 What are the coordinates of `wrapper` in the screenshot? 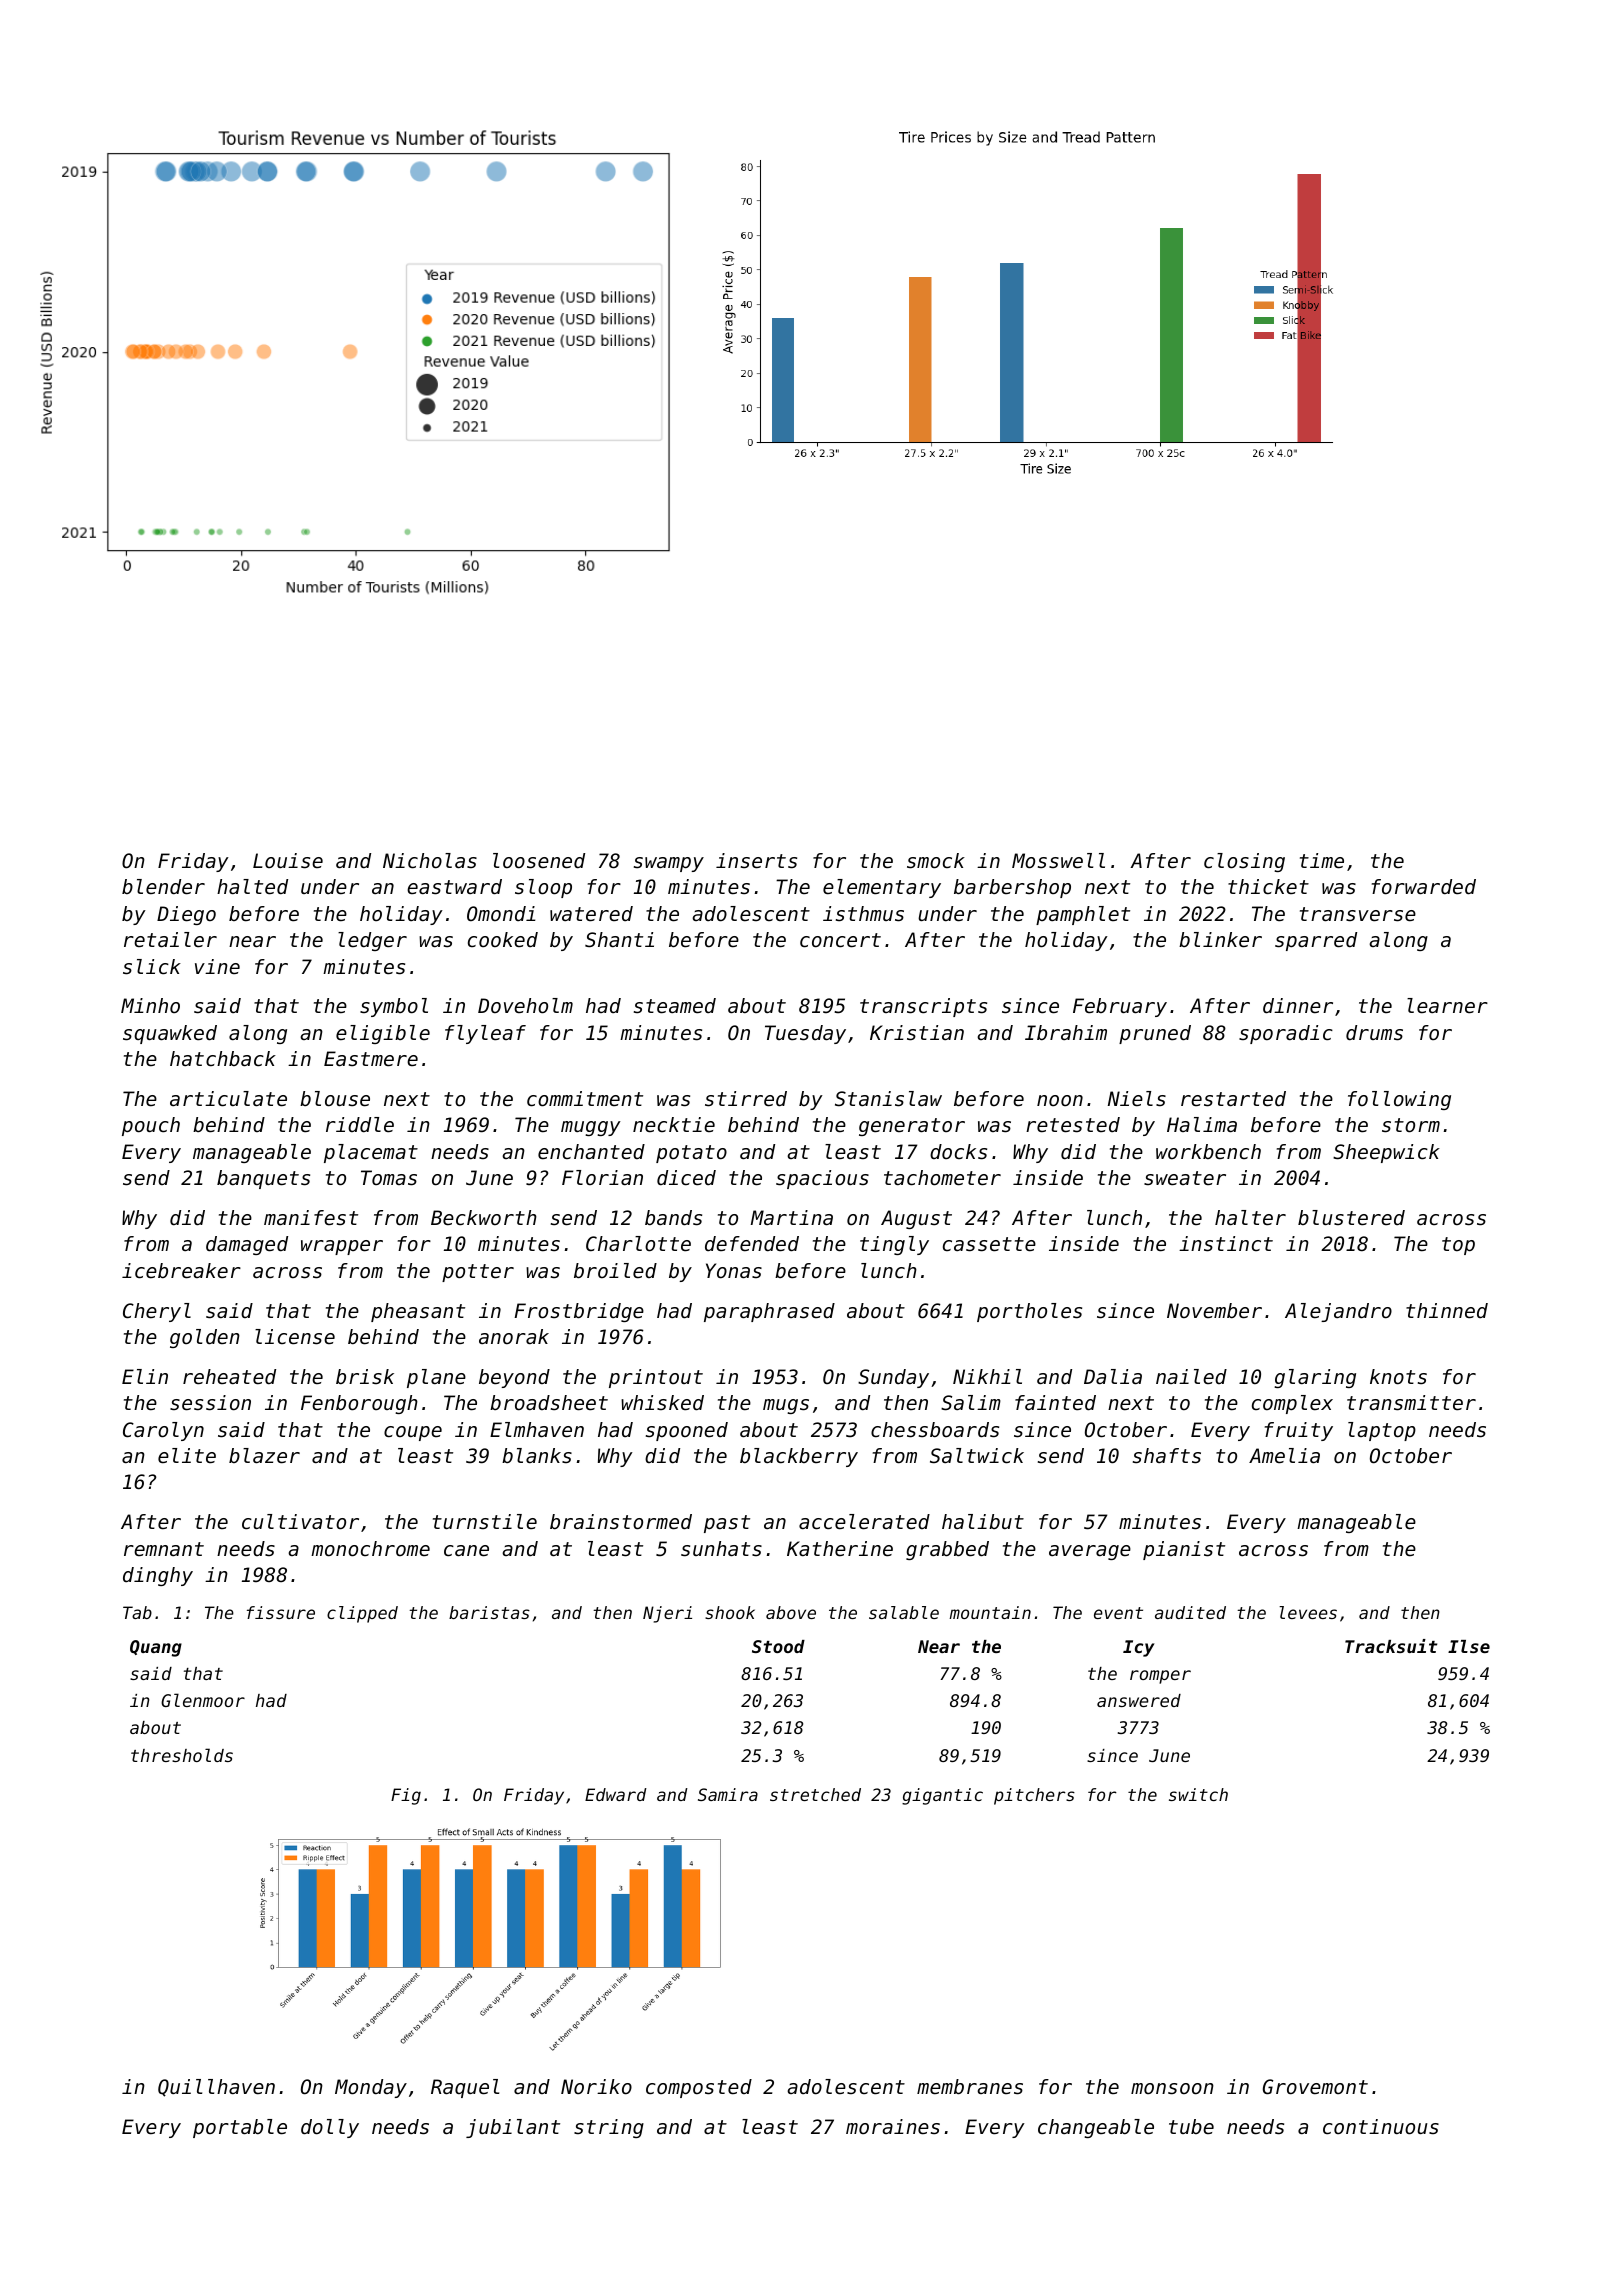 It's located at (342, 1247).
